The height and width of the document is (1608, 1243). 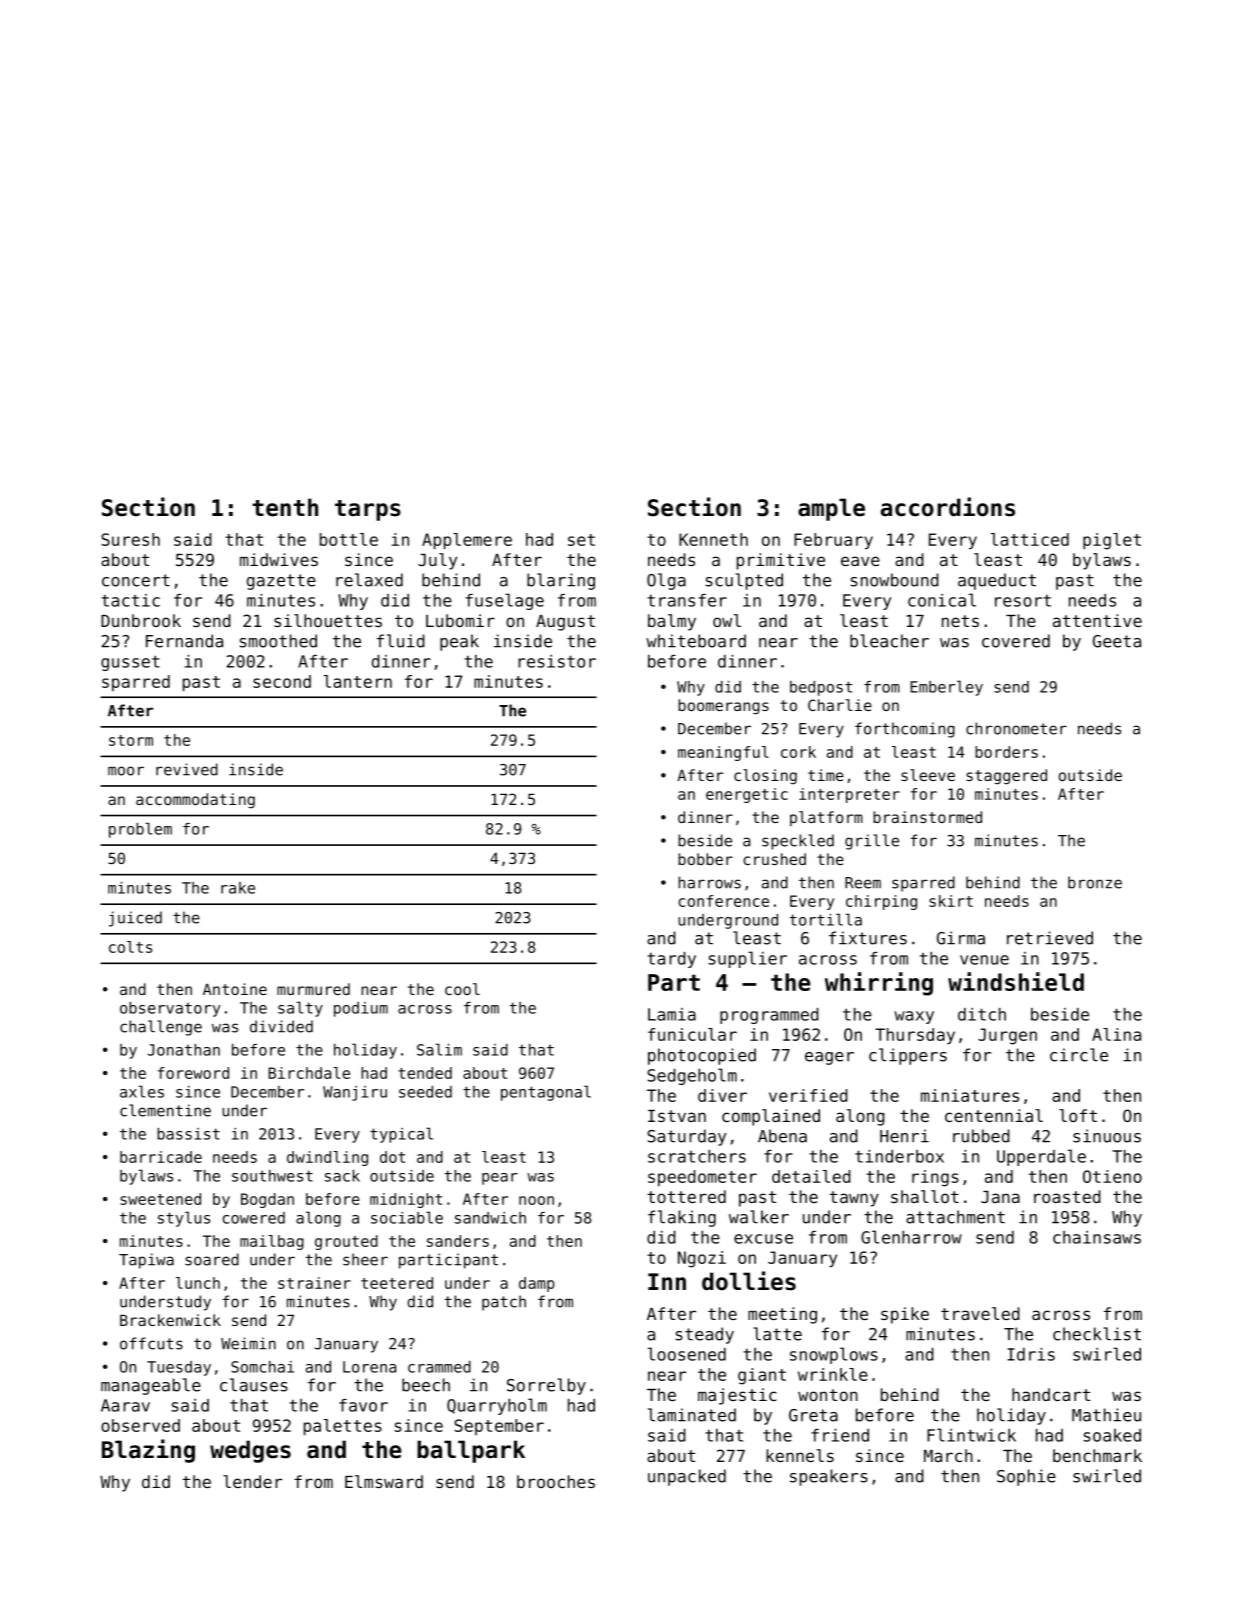 What do you see at coordinates (313, 989) in the document?
I see `murmured` at bounding box center [313, 989].
